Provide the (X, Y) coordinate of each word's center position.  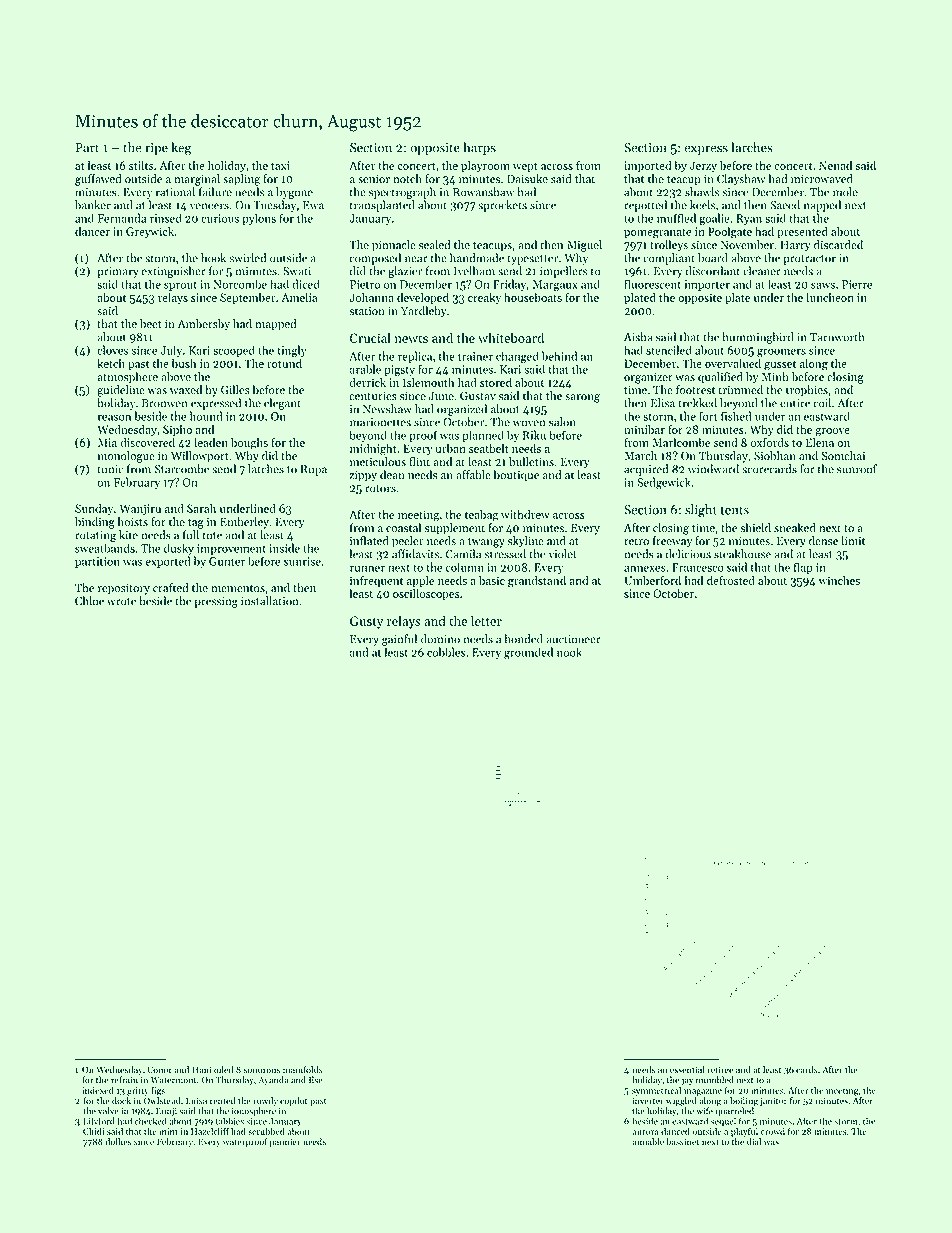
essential (687, 1069)
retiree (720, 1069)
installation (269, 601)
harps (479, 148)
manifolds (303, 1069)
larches (752, 147)
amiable (648, 1141)
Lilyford (99, 1122)
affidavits (415, 554)
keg (181, 149)
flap (803, 568)
